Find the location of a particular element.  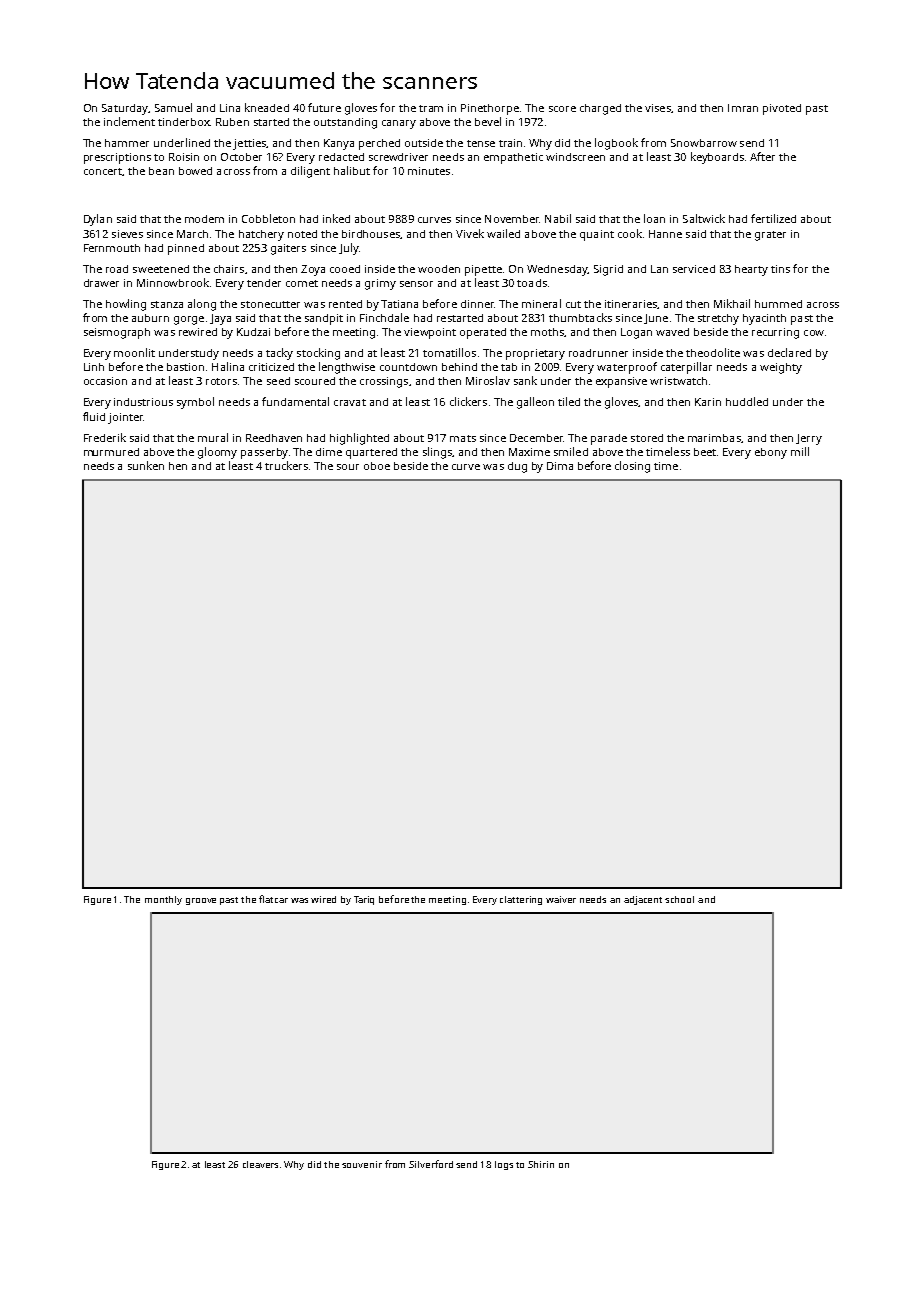

Dima is located at coordinates (560, 466).
